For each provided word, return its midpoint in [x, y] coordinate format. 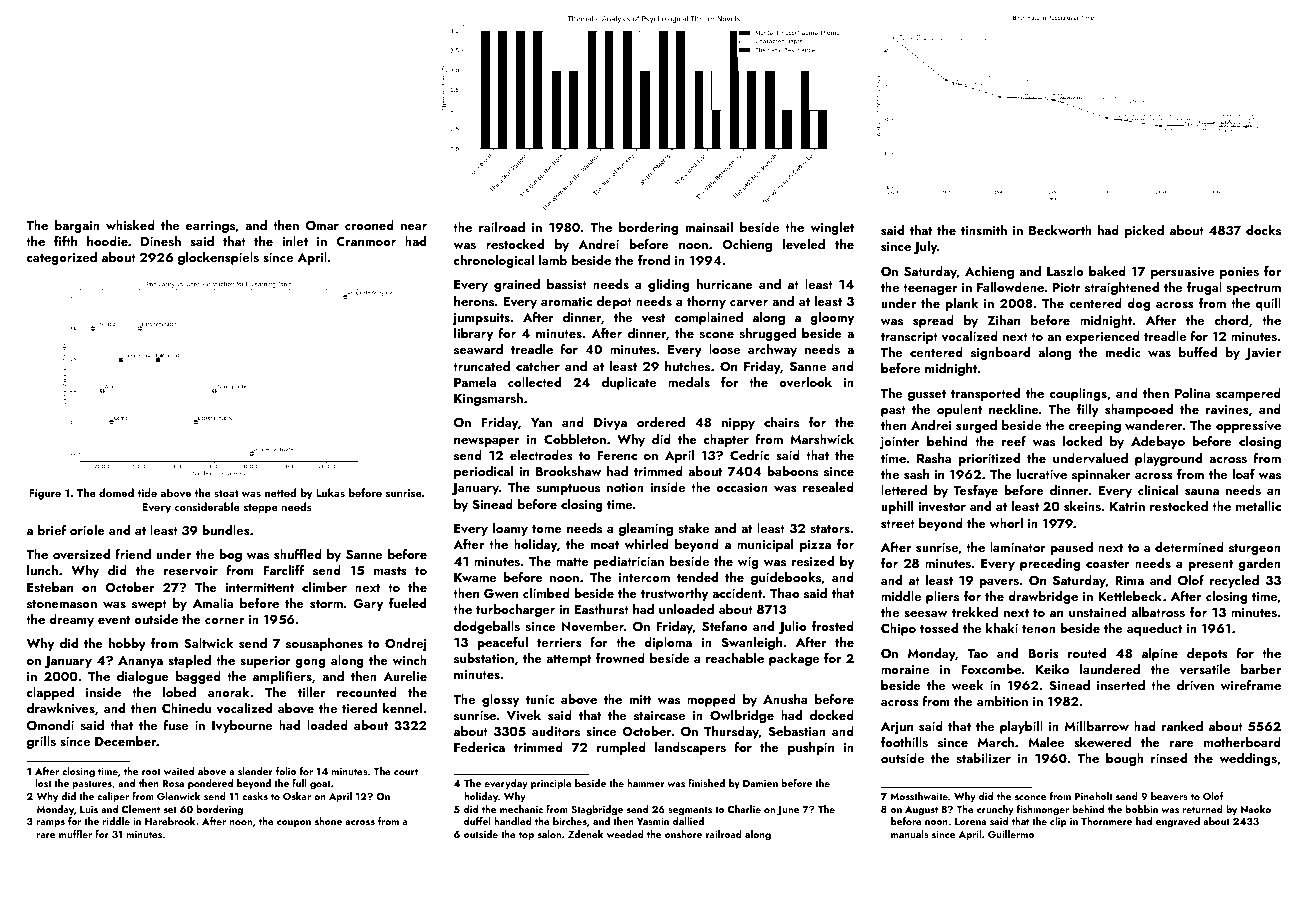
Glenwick [178, 796]
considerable [207, 506]
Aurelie [405, 676]
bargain [77, 226]
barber [1261, 669]
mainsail [709, 227]
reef [1014, 440]
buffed [1198, 351]
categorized [62, 258]
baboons [792, 471]
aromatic [566, 301]
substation [484, 658]
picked [1144, 231]
